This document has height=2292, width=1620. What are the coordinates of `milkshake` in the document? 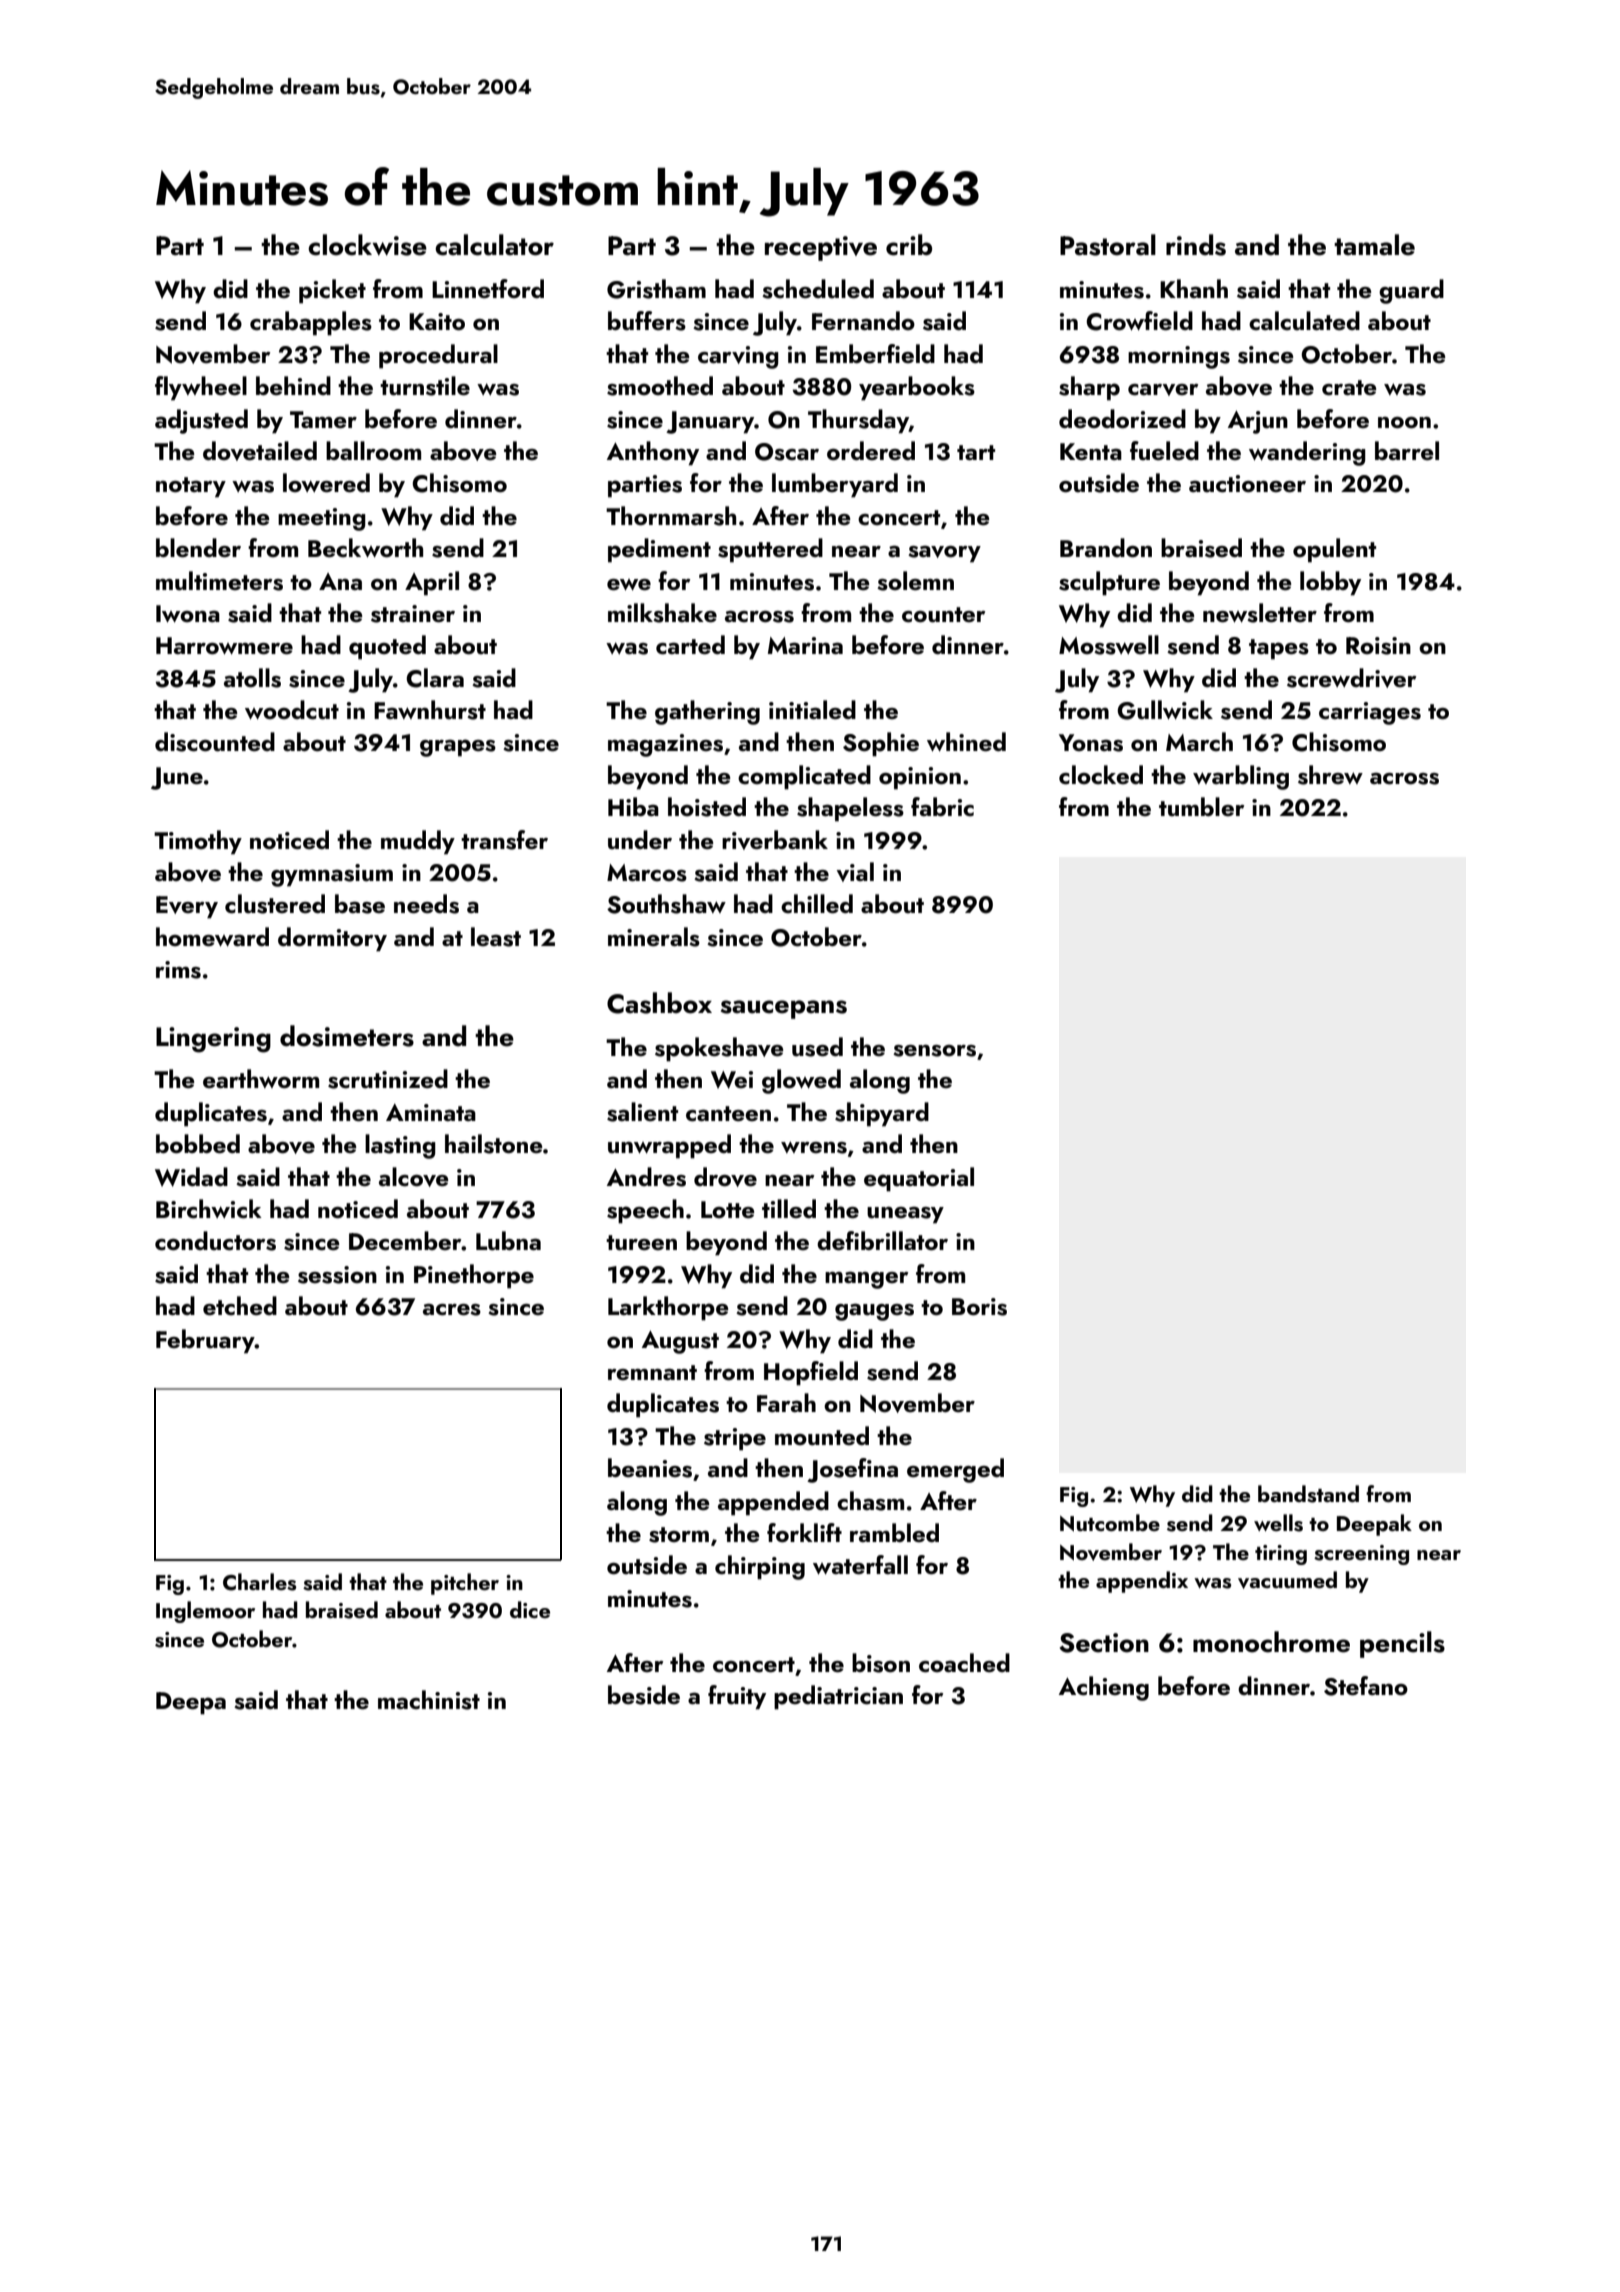 It's located at (662, 613).
